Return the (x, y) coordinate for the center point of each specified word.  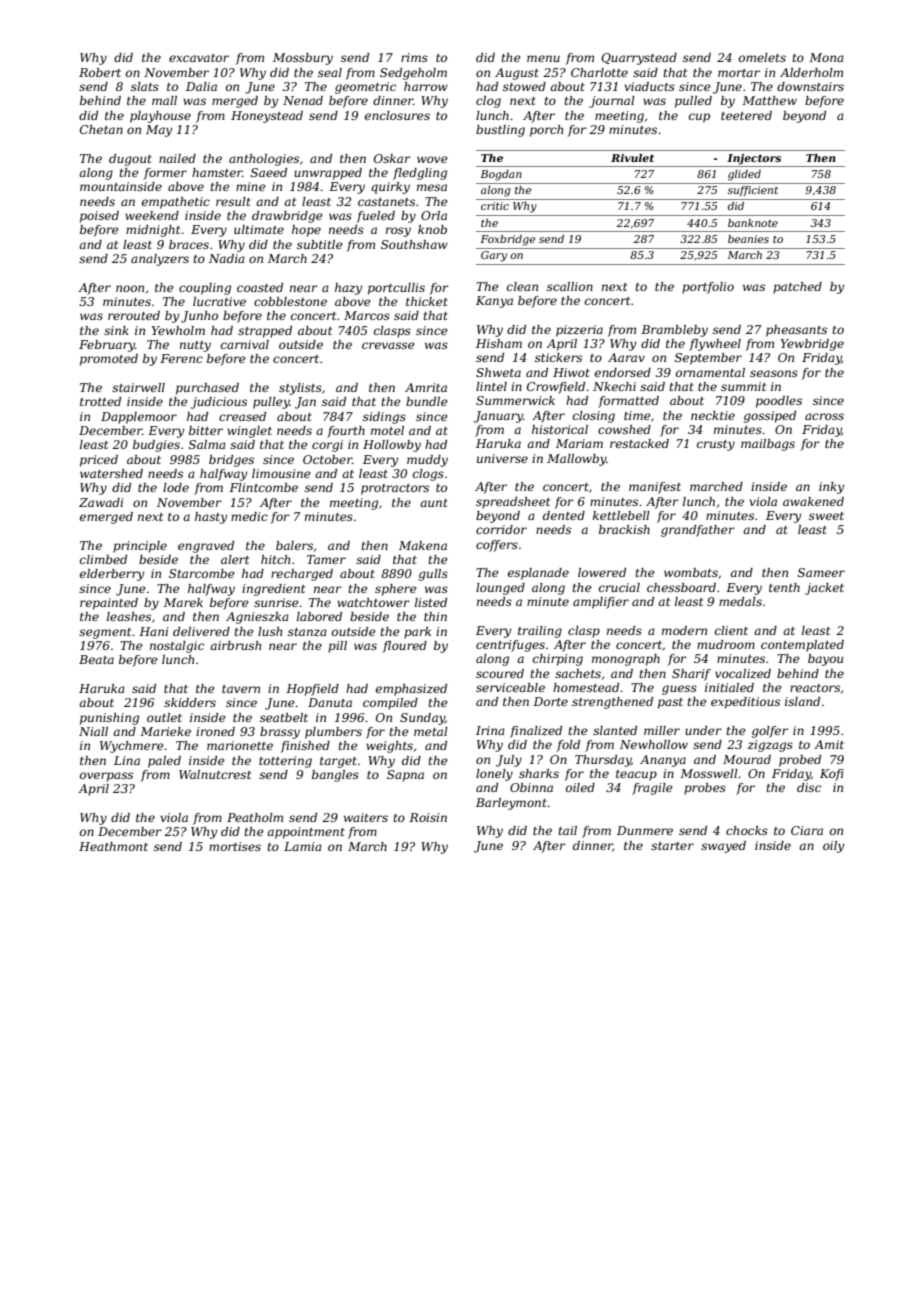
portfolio (708, 288)
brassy (280, 733)
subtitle (320, 244)
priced (99, 461)
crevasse (388, 345)
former (165, 174)
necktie (713, 415)
